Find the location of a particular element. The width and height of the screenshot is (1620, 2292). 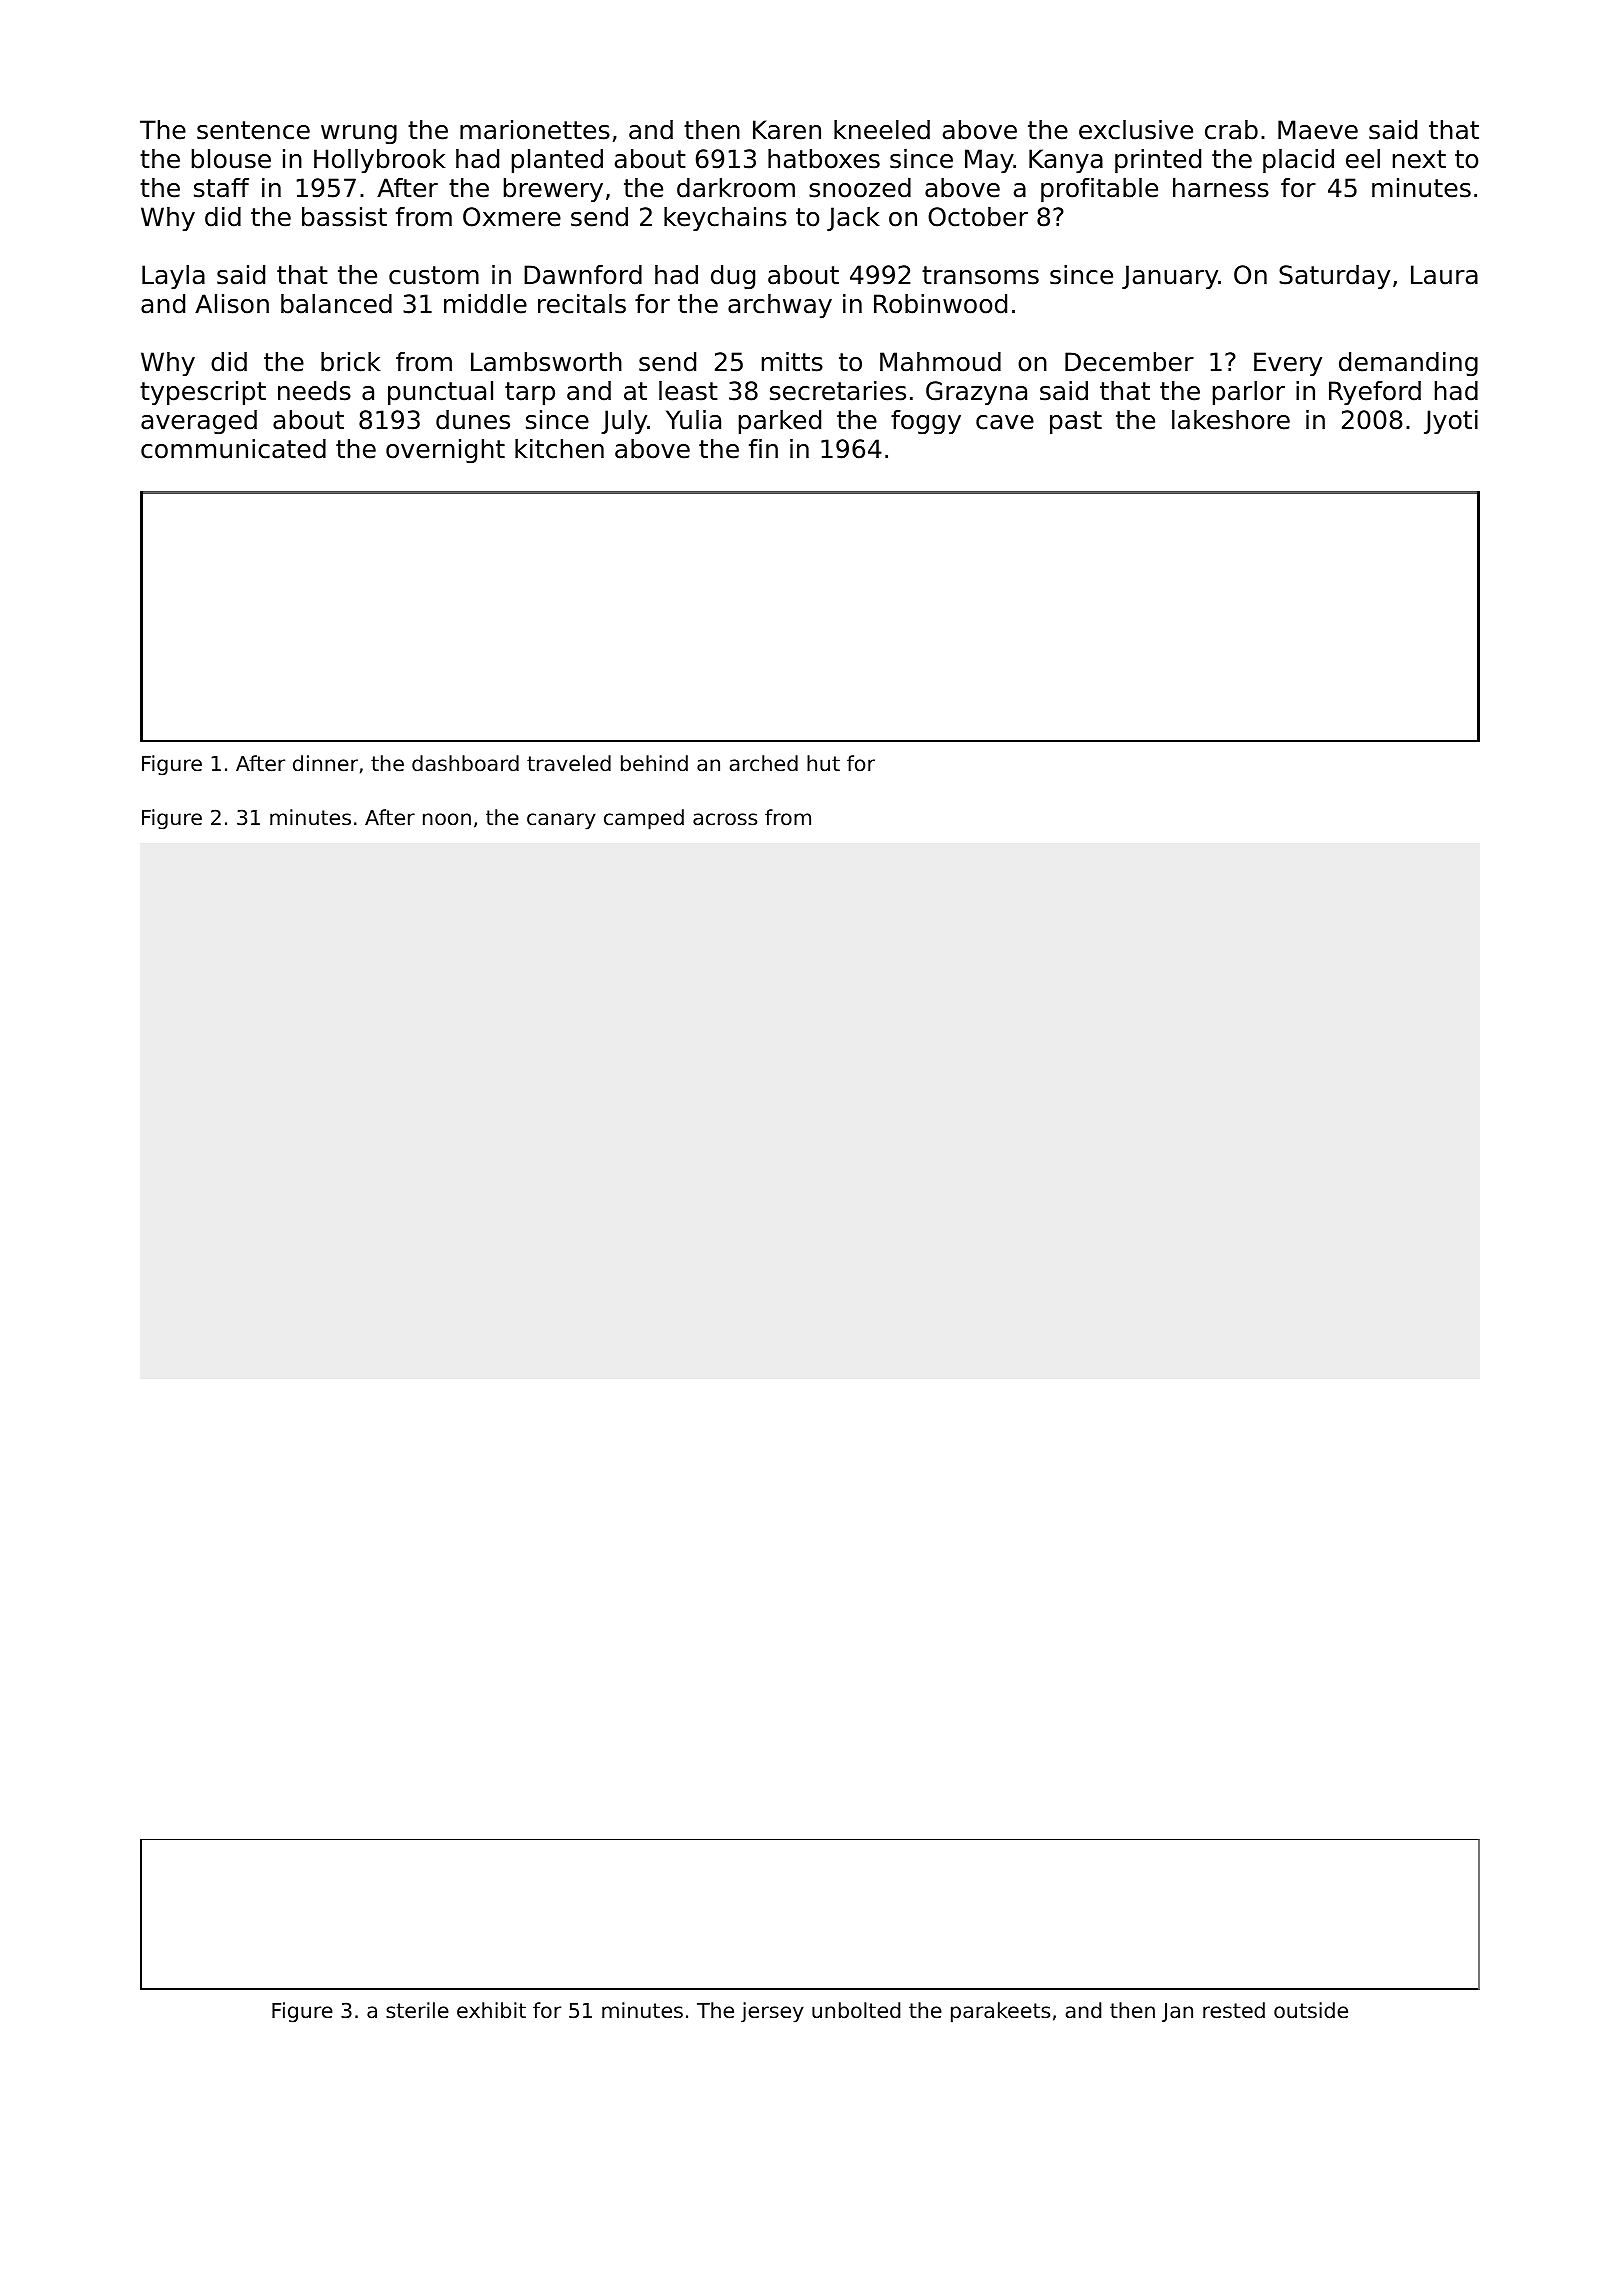

sentence is located at coordinates (253, 130).
